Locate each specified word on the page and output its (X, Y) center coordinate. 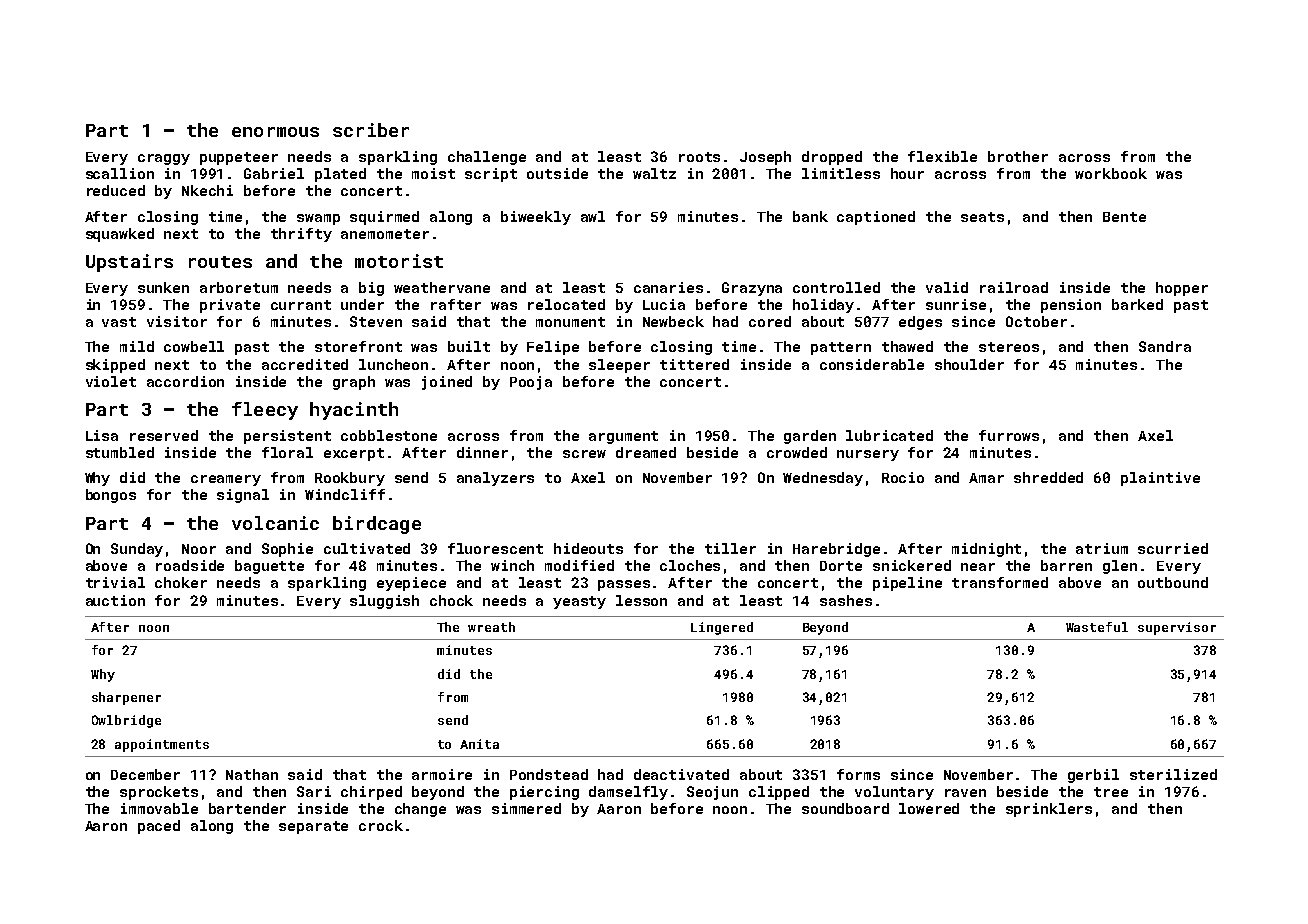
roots (699, 157)
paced (159, 827)
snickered (912, 565)
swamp (318, 219)
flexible (942, 156)
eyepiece (411, 584)
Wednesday (823, 479)
